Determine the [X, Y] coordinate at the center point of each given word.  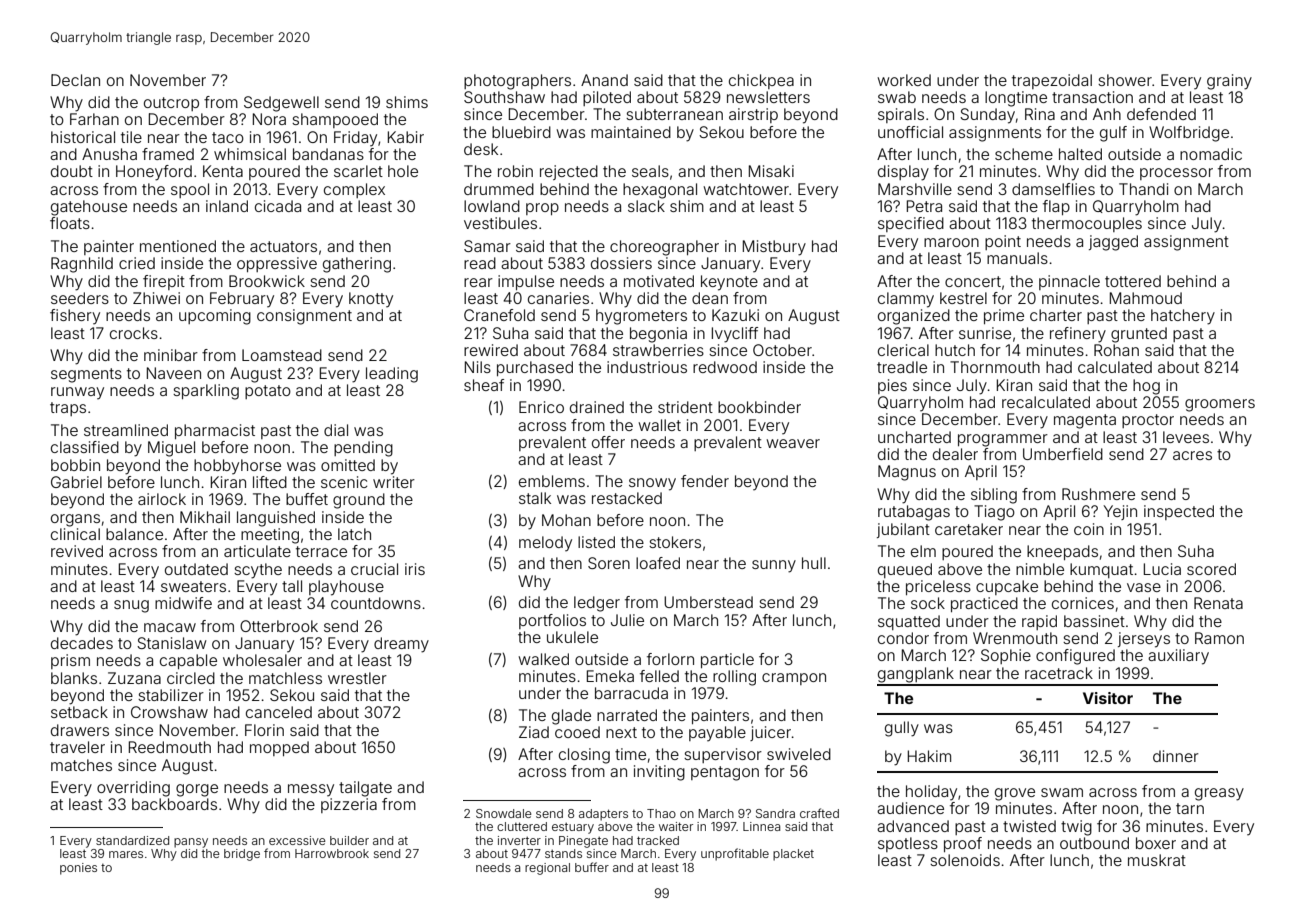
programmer [1003, 440]
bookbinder [759, 407]
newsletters [768, 97]
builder [349, 840]
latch [354, 534]
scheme [1024, 154]
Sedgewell [281, 104]
